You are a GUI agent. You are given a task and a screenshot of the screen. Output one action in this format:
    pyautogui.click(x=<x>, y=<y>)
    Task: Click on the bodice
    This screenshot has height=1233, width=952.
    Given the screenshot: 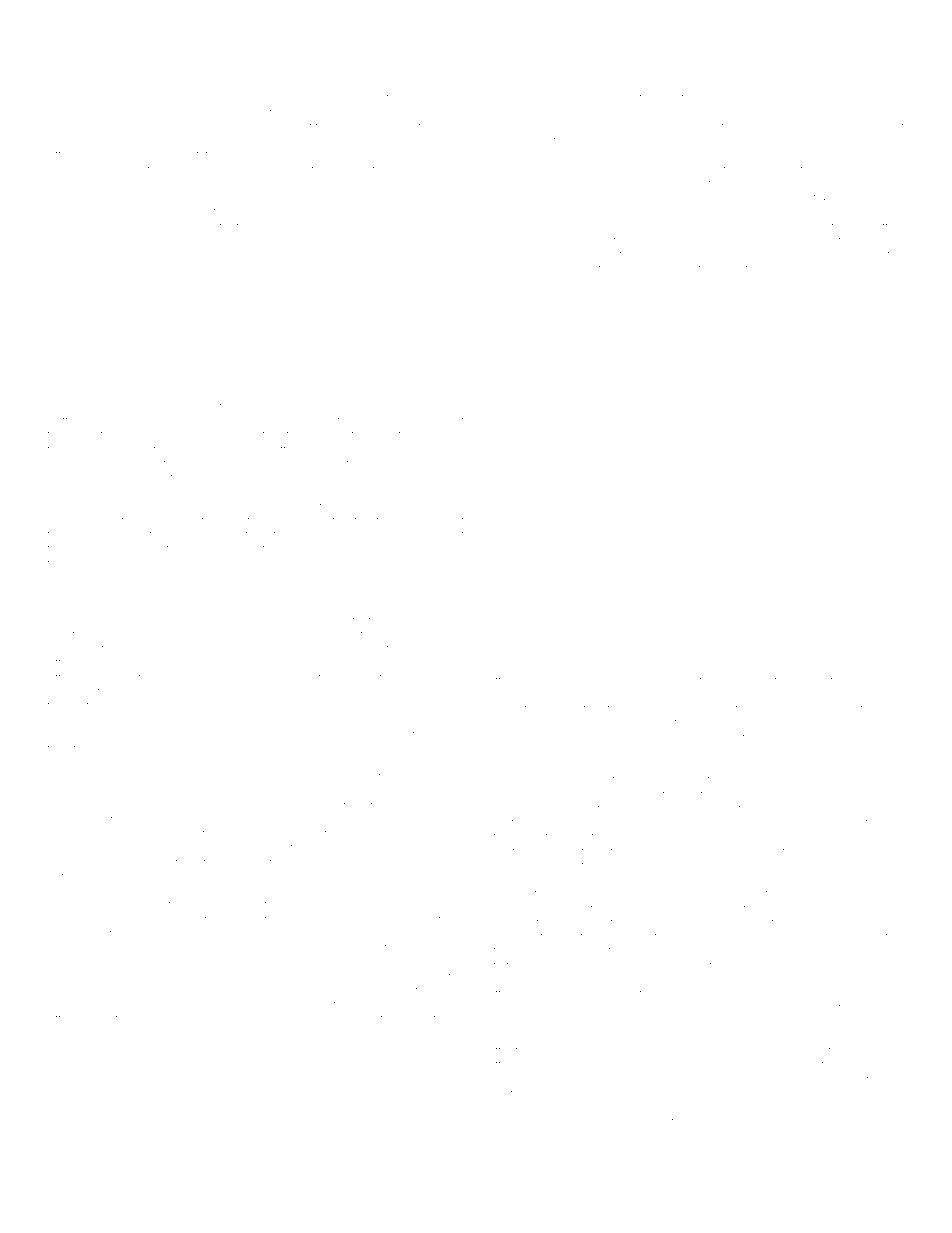 What is the action you would take?
    pyautogui.click(x=799, y=283)
